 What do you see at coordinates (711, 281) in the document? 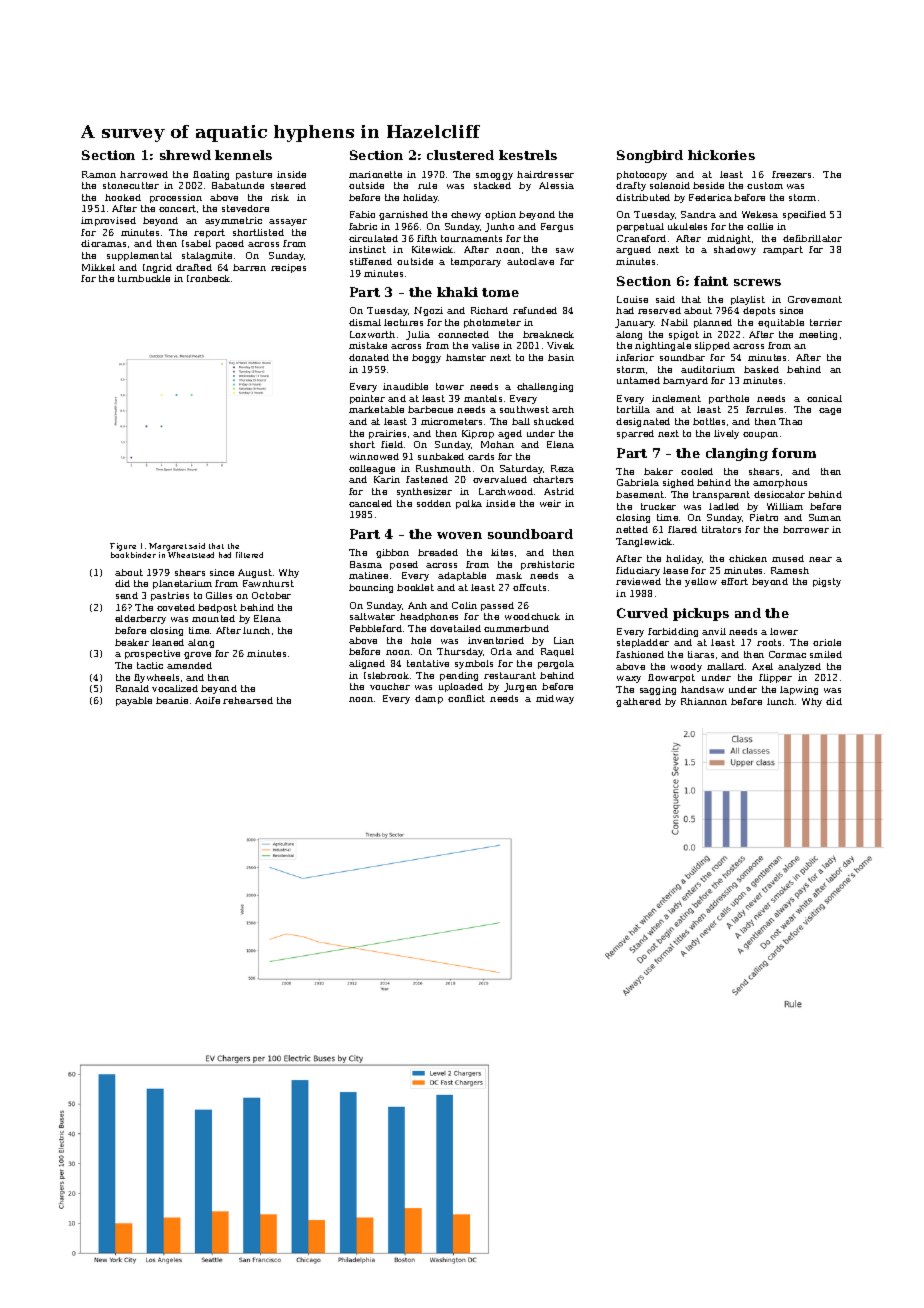
I see `faint` at bounding box center [711, 281].
